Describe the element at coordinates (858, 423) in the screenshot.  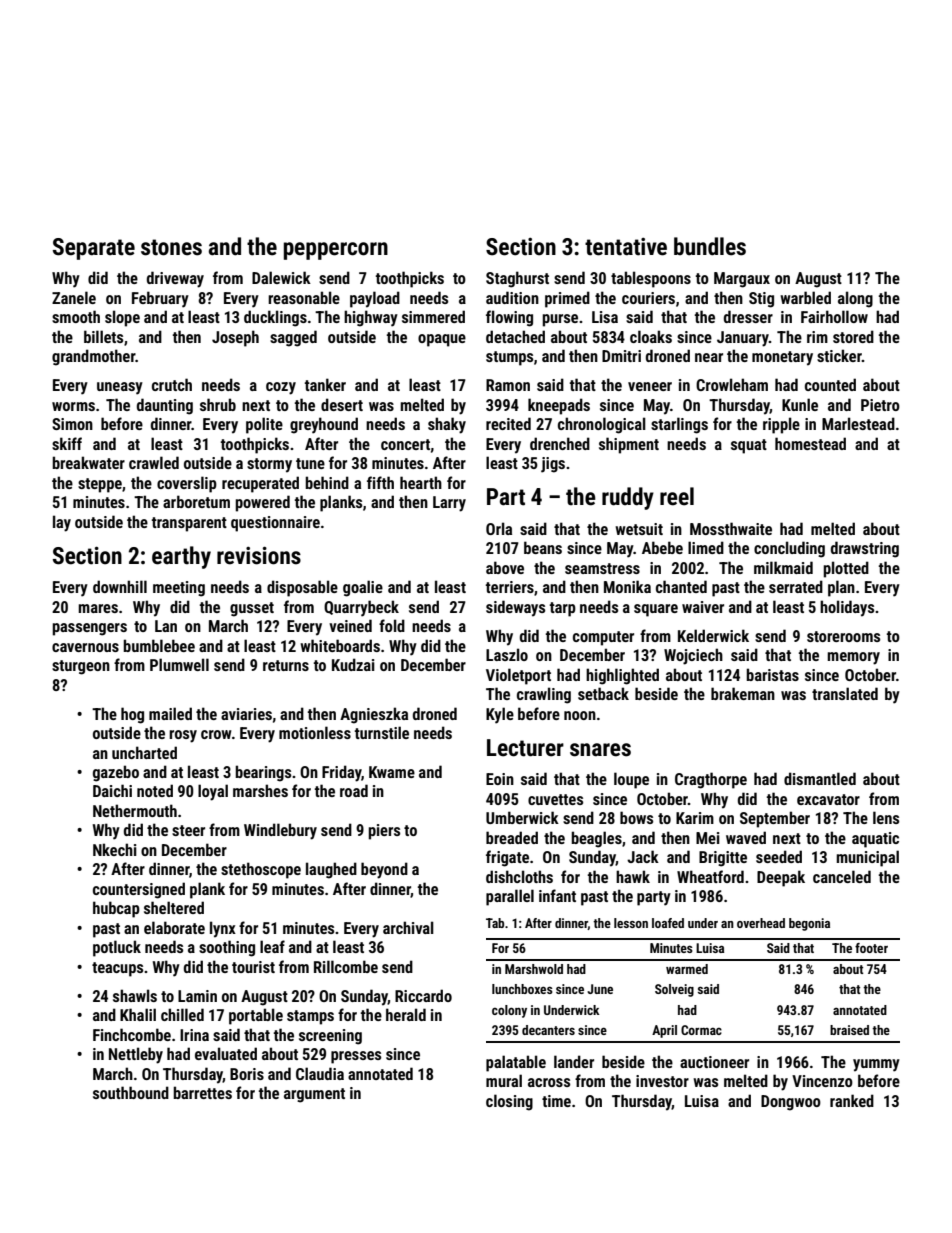
I see `Marlestead` at that location.
